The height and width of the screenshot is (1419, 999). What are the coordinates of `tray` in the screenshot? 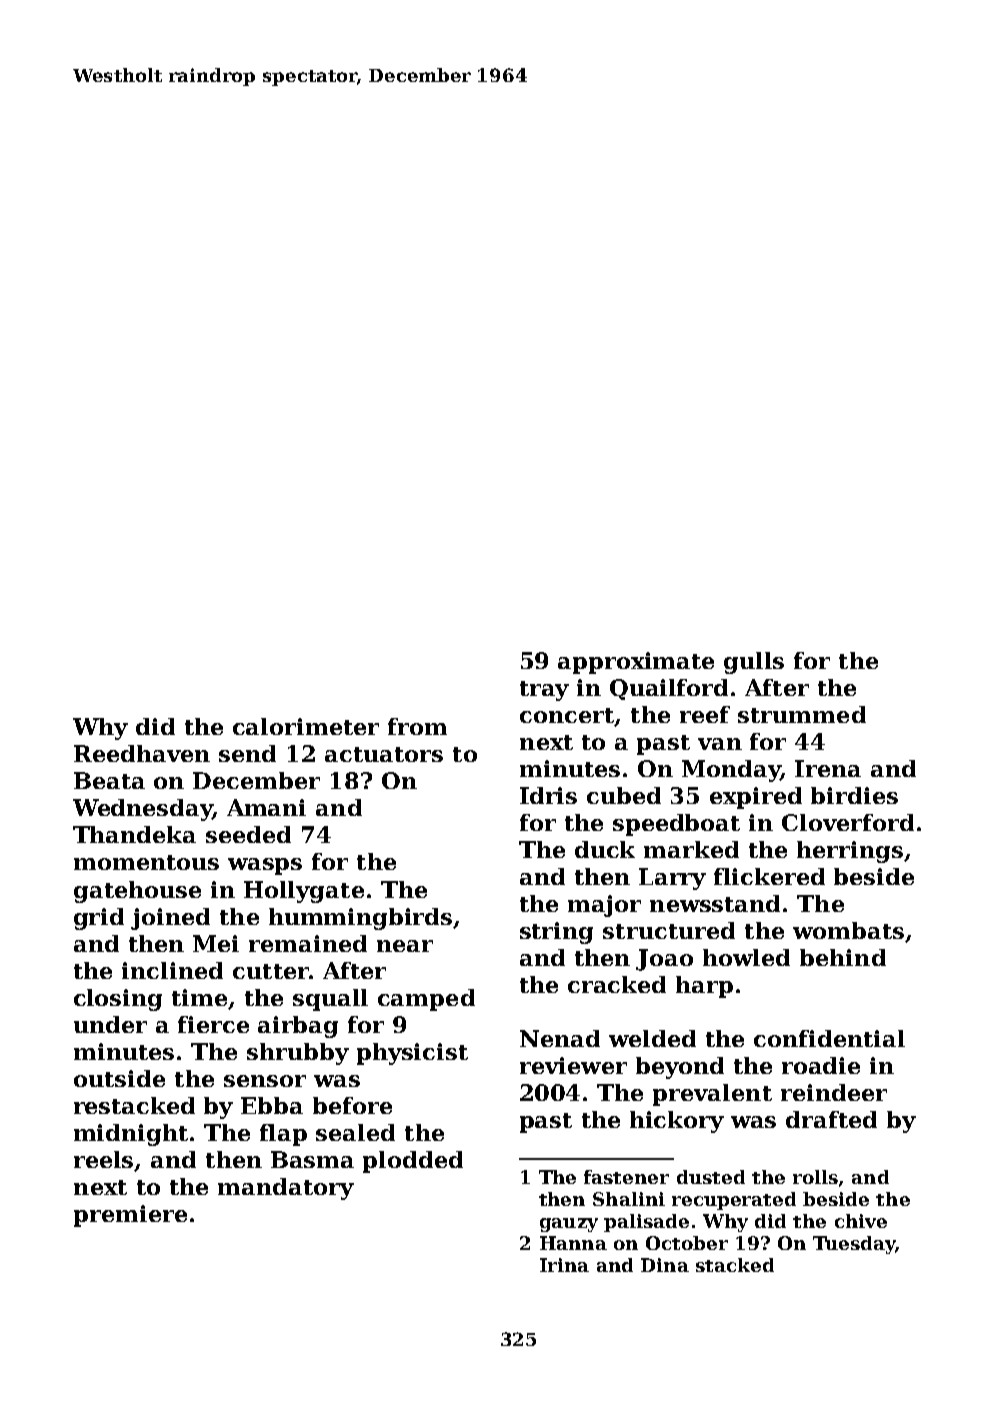 It's located at (544, 691).
